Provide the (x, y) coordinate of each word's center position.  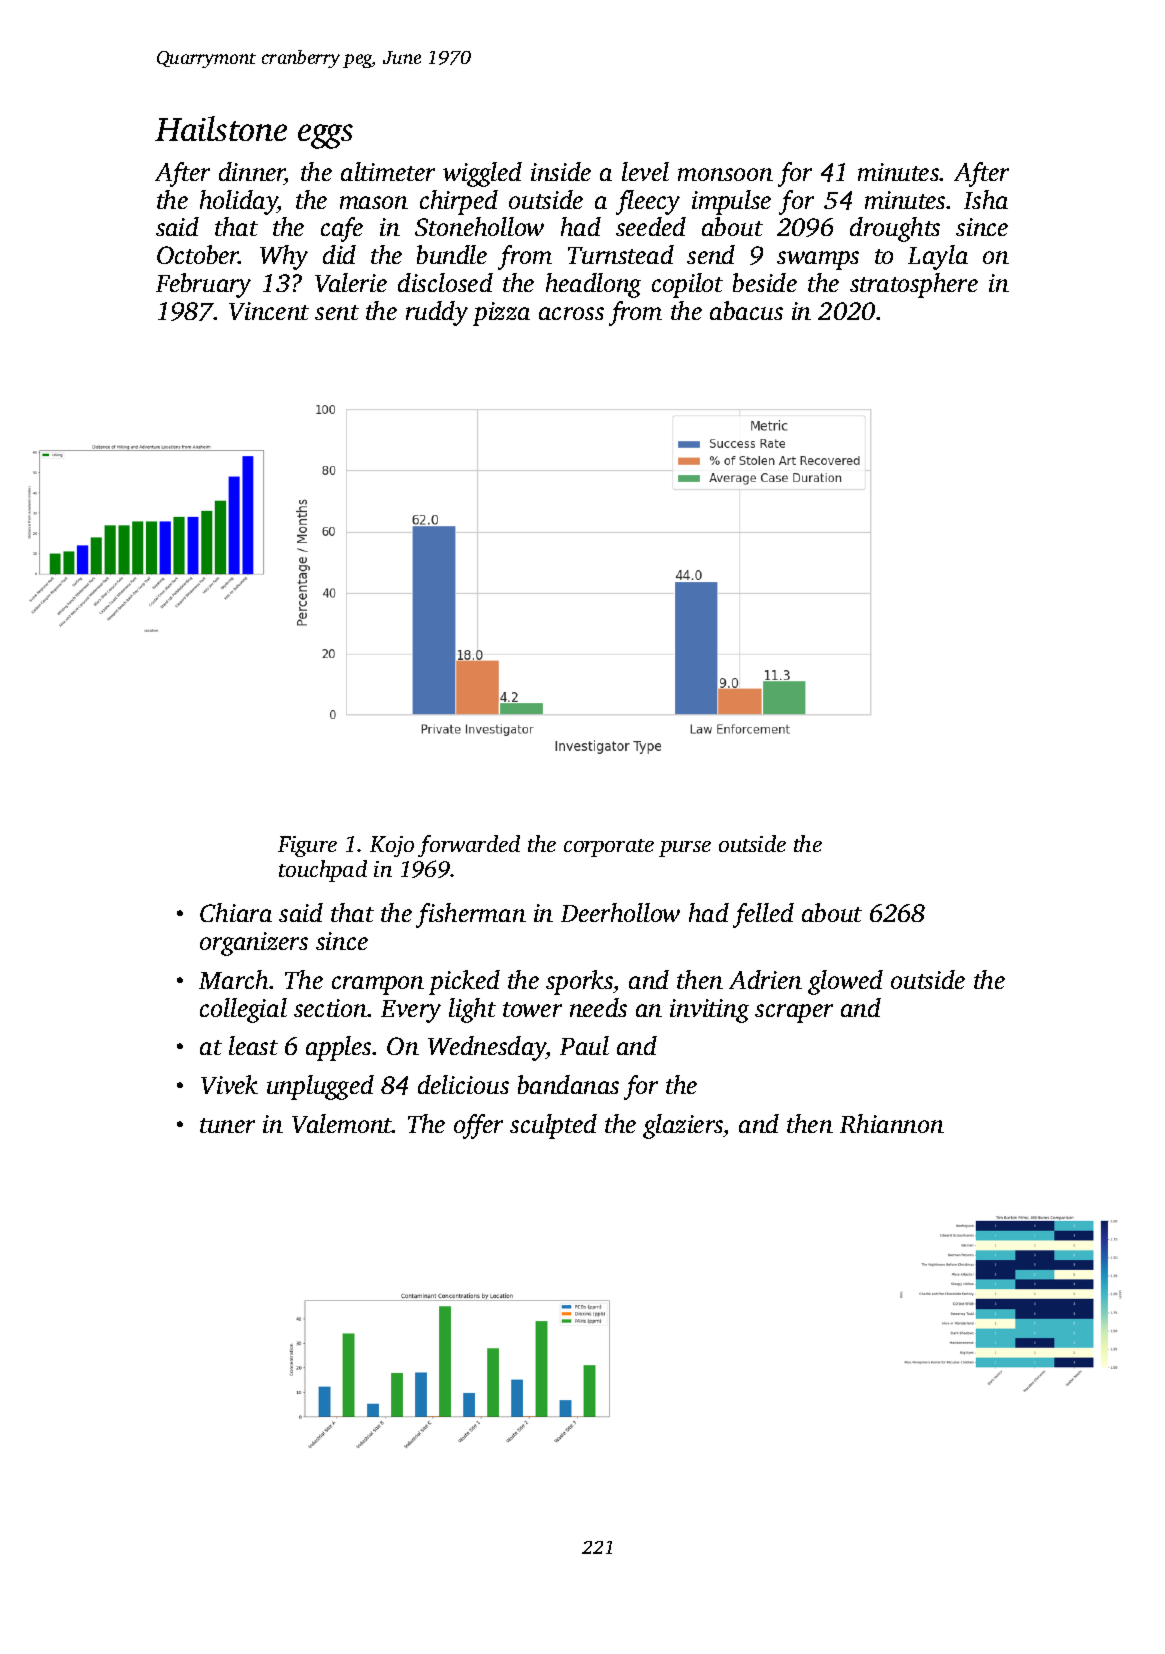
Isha (986, 199)
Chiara (236, 912)
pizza (501, 314)
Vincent (269, 311)
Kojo (392, 846)
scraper (794, 1013)
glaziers (683, 1126)
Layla (938, 257)
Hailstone (221, 128)
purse (685, 849)
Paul (584, 1045)
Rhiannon (892, 1123)
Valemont (342, 1123)
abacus (746, 310)
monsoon (725, 174)
